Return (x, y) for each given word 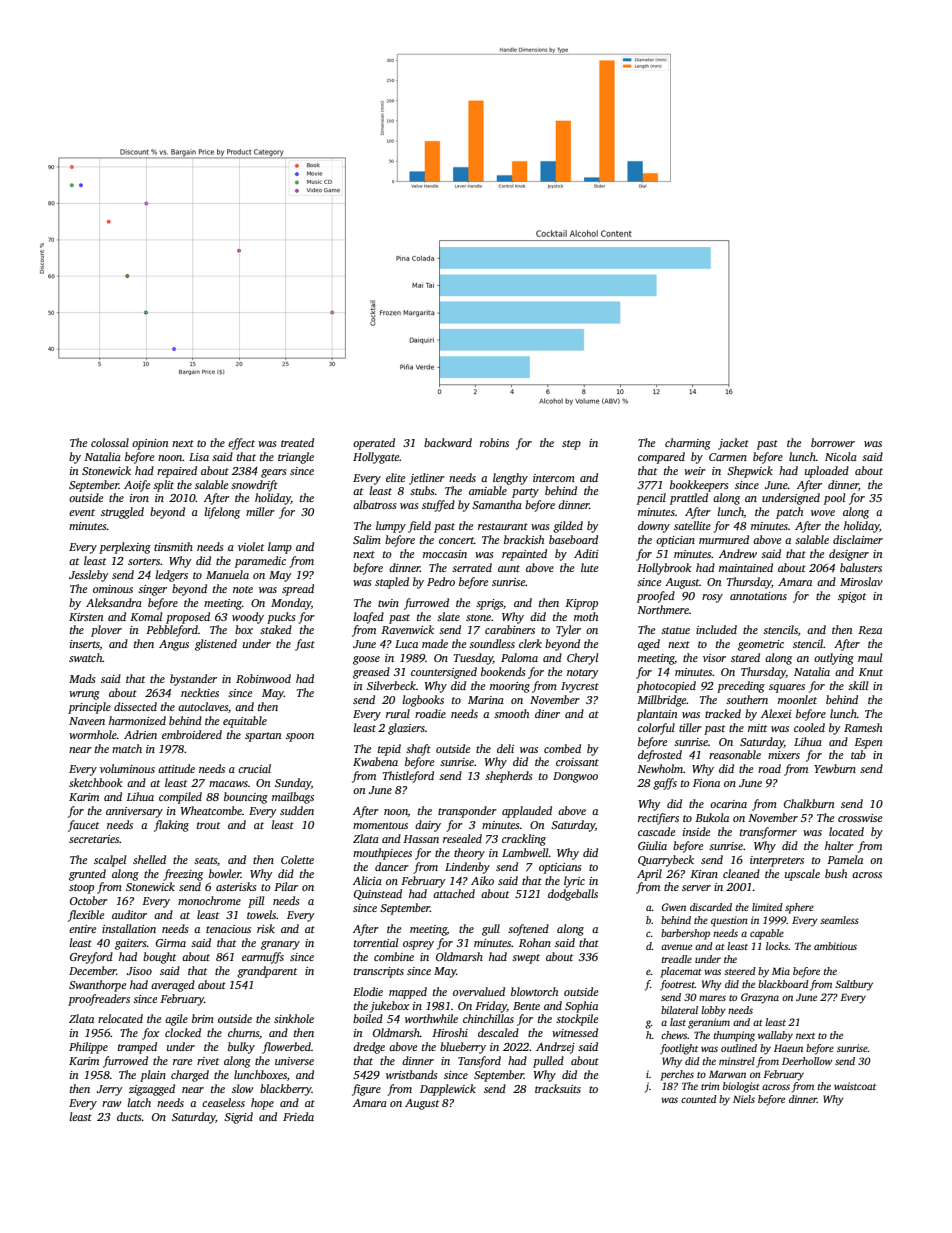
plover (106, 631)
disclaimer (858, 539)
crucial (254, 768)
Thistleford (408, 777)
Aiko (482, 880)
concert (456, 540)
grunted (87, 875)
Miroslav (861, 581)
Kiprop (581, 604)
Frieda (298, 1116)
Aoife (137, 486)
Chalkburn (809, 803)
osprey (418, 945)
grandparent (267, 972)
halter (839, 845)
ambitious (835, 946)
